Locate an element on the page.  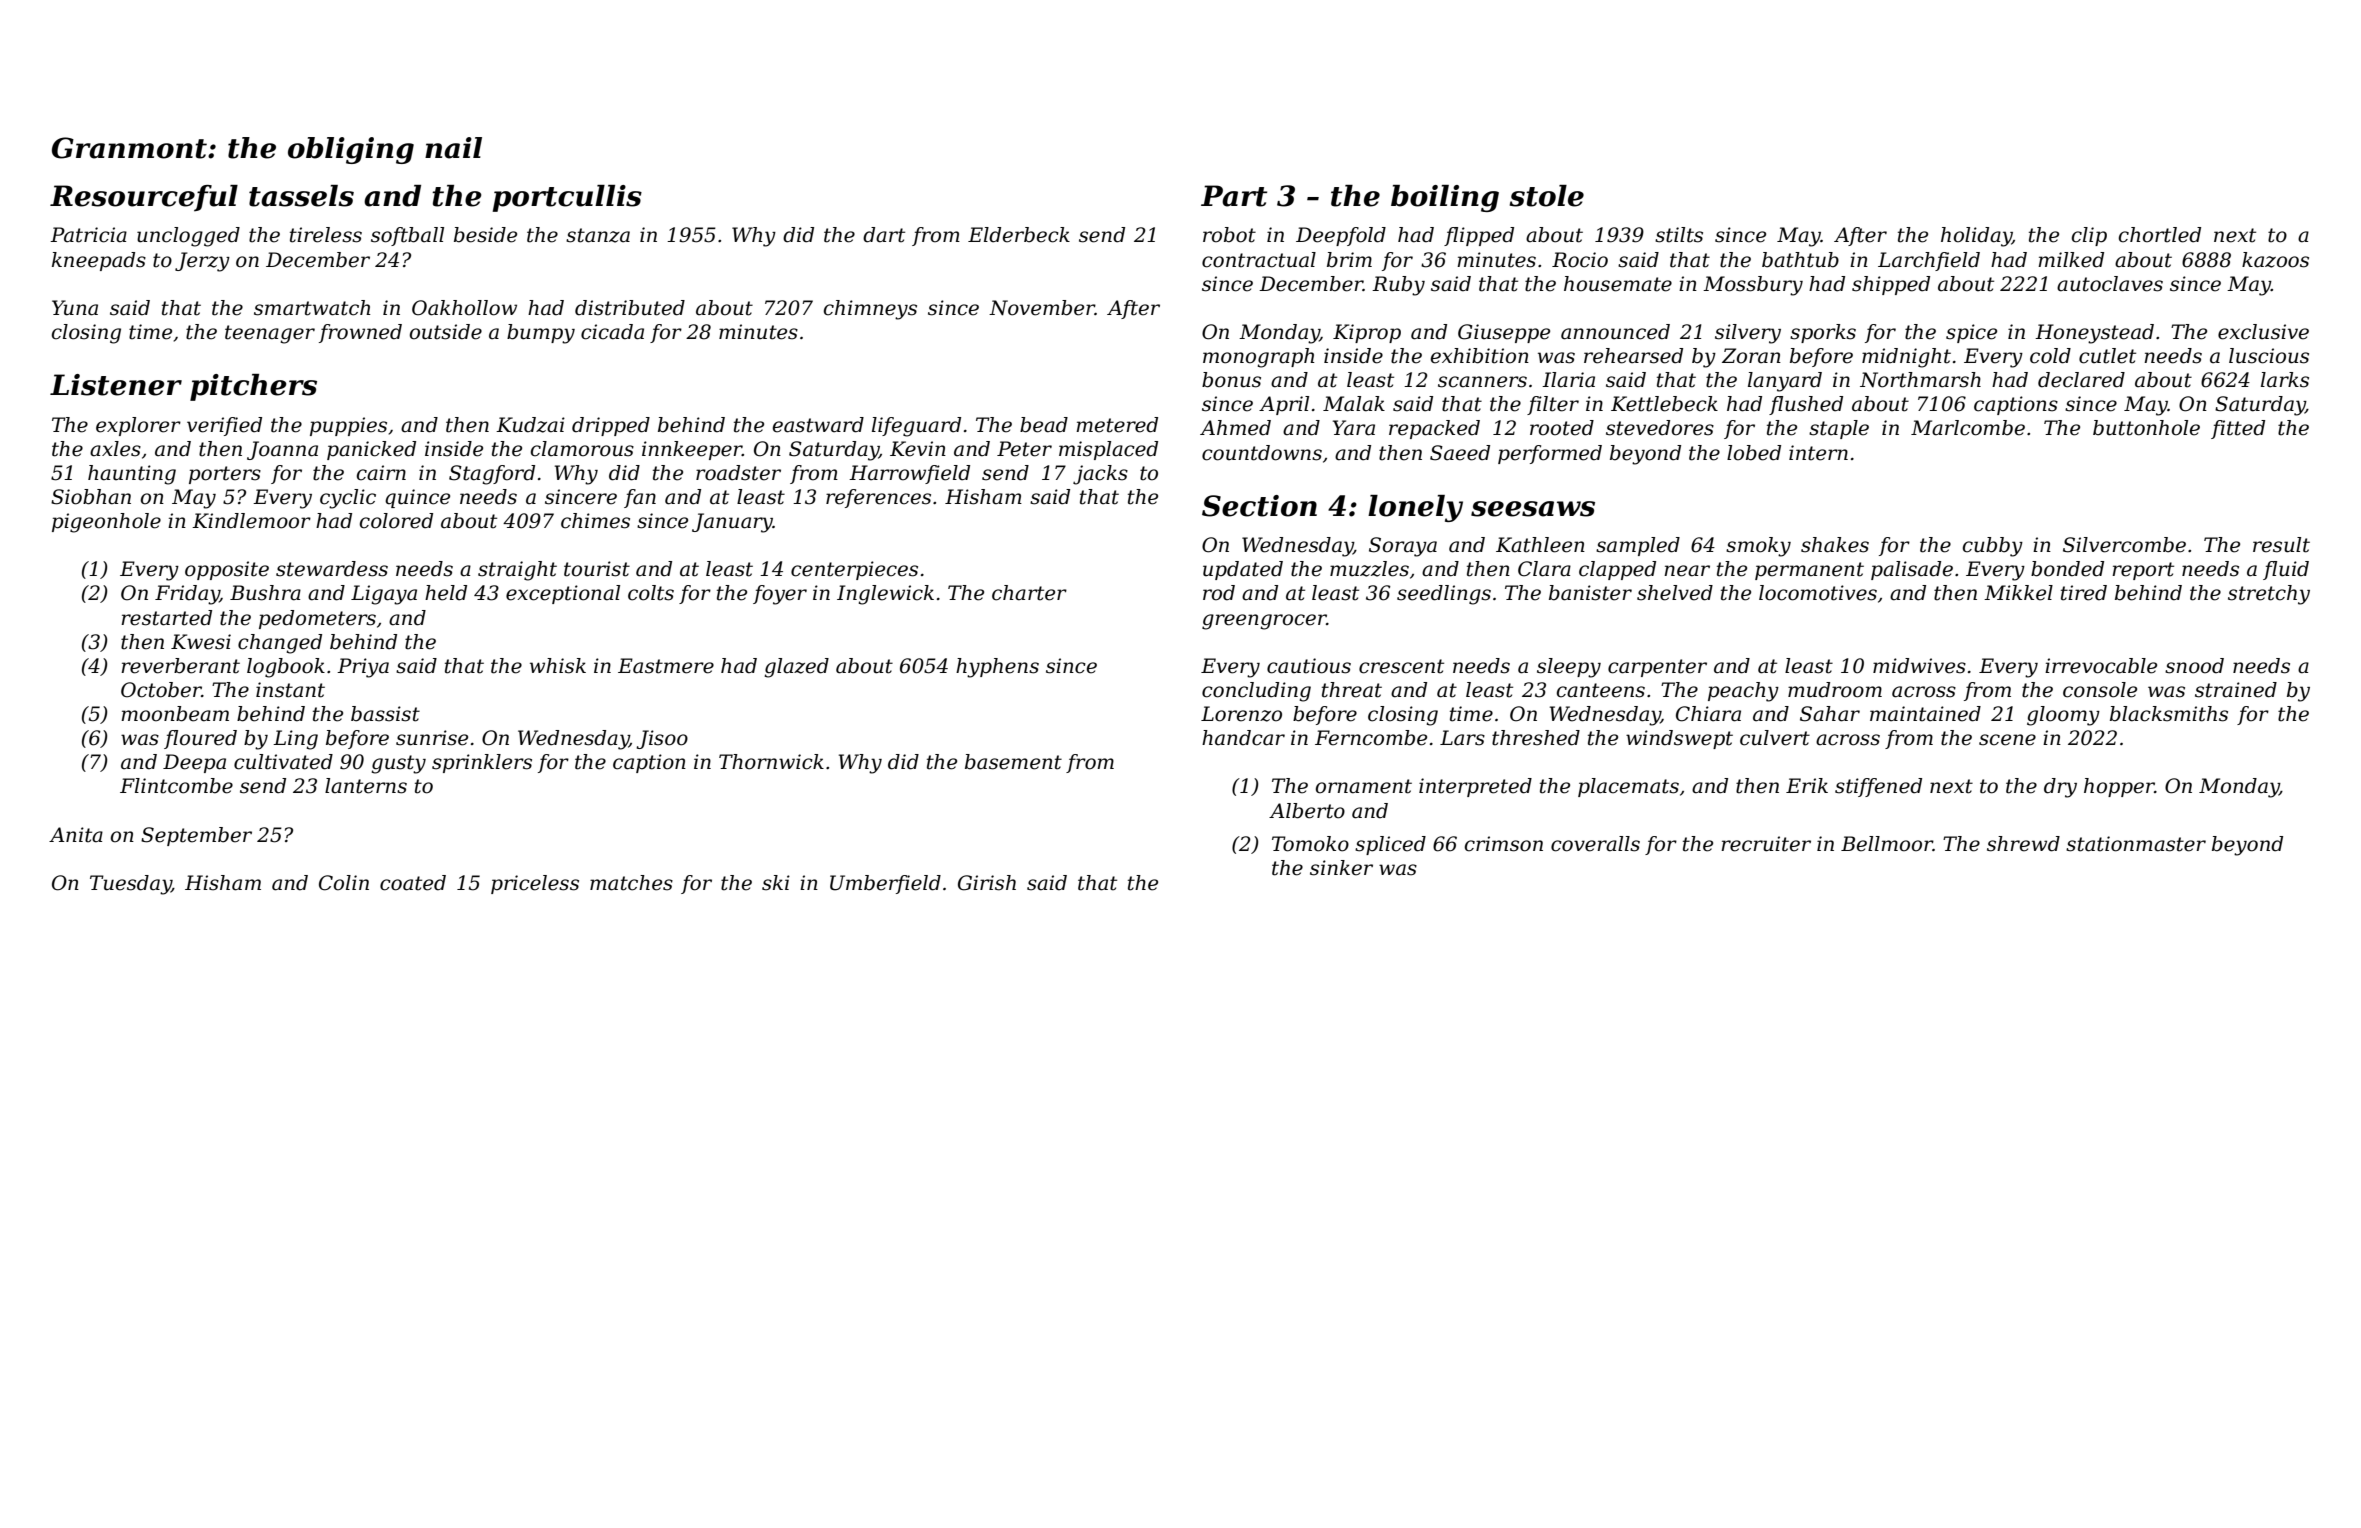
stewardess is located at coordinates (332, 569).
